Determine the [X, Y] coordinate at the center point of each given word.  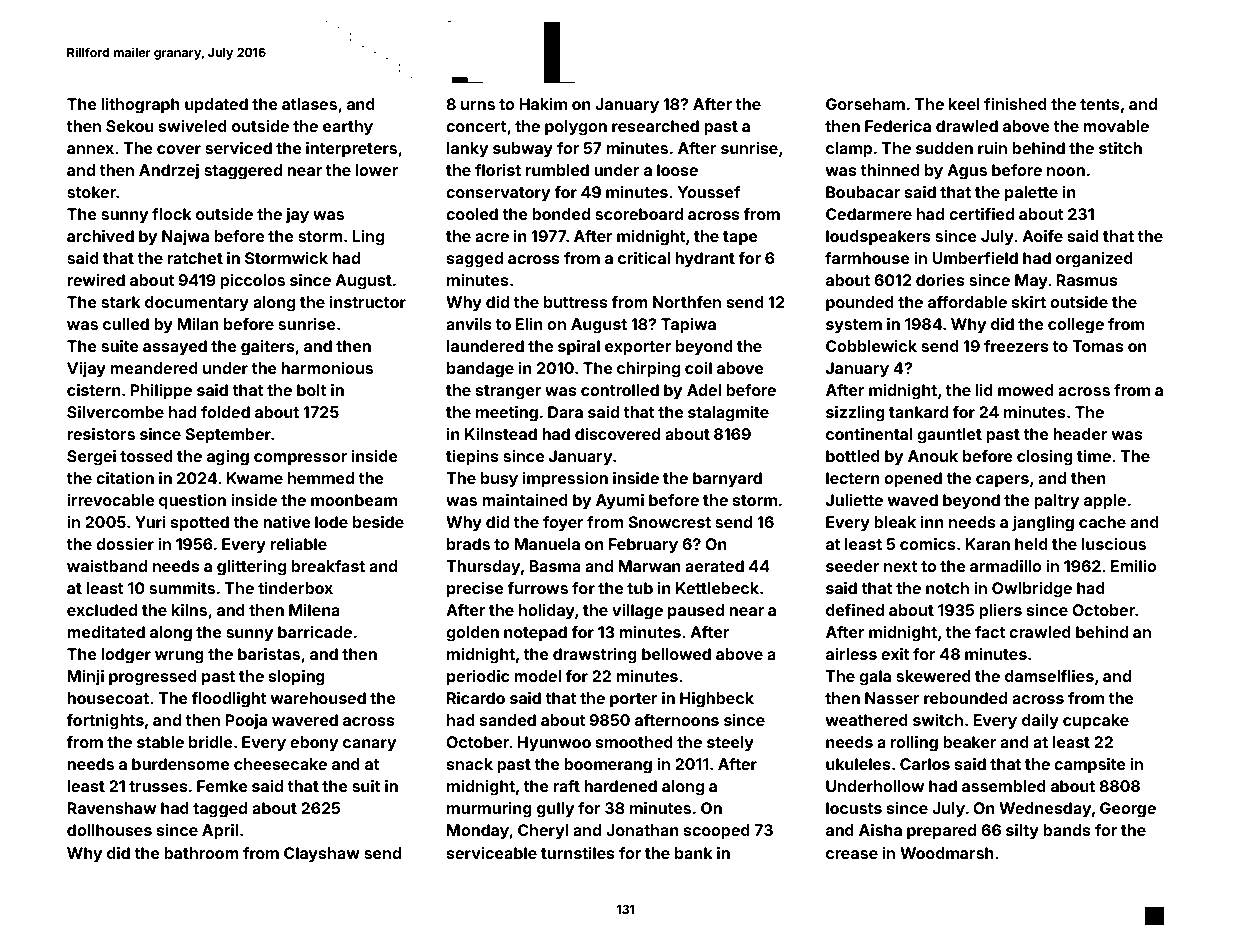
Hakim [543, 104]
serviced [238, 148]
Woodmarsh [947, 853]
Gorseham [865, 104]
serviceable [492, 853]
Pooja [246, 721]
